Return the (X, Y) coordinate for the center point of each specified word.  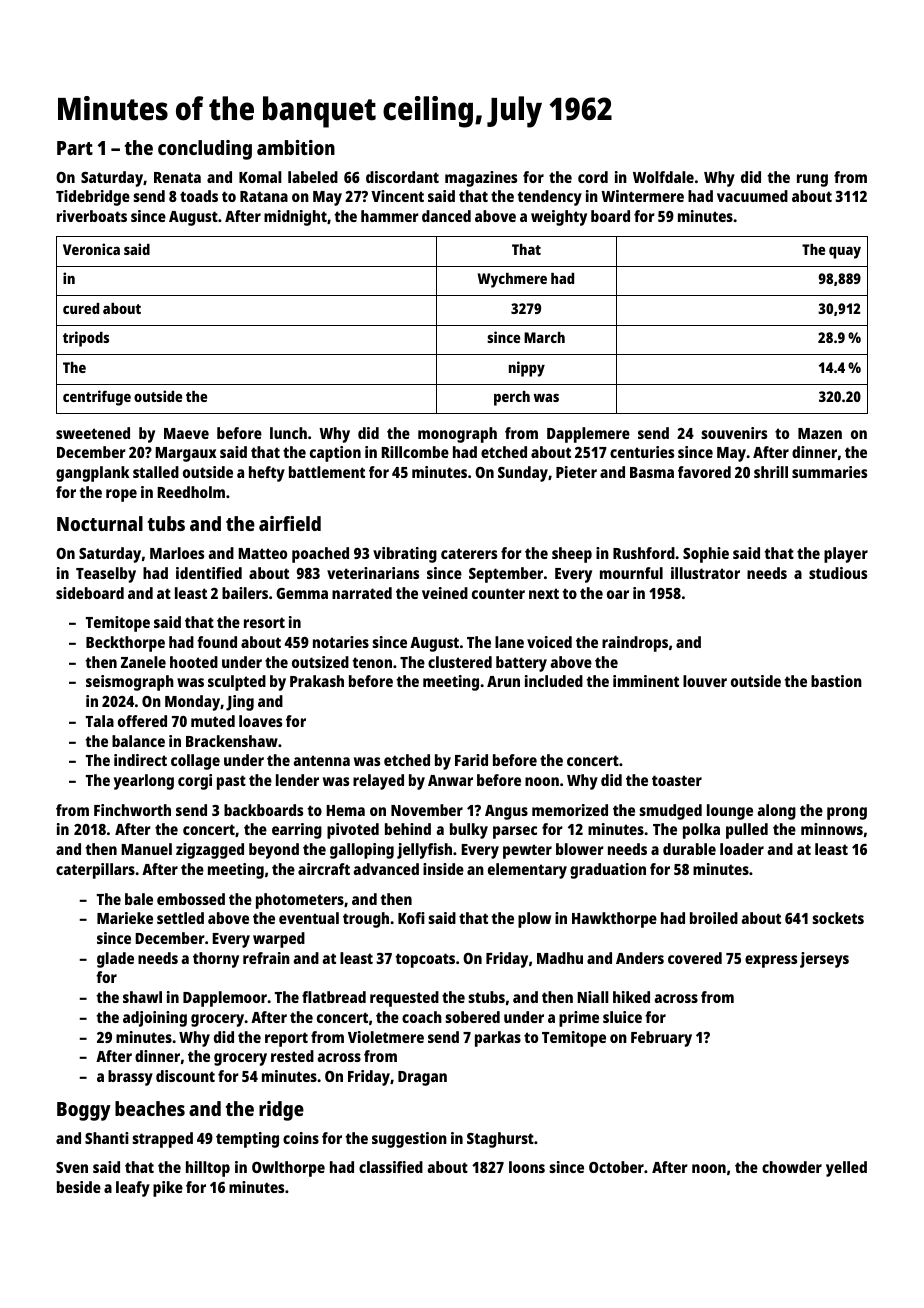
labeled (313, 177)
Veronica (91, 249)
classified (391, 1167)
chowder (792, 1167)
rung (812, 180)
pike (168, 1189)
